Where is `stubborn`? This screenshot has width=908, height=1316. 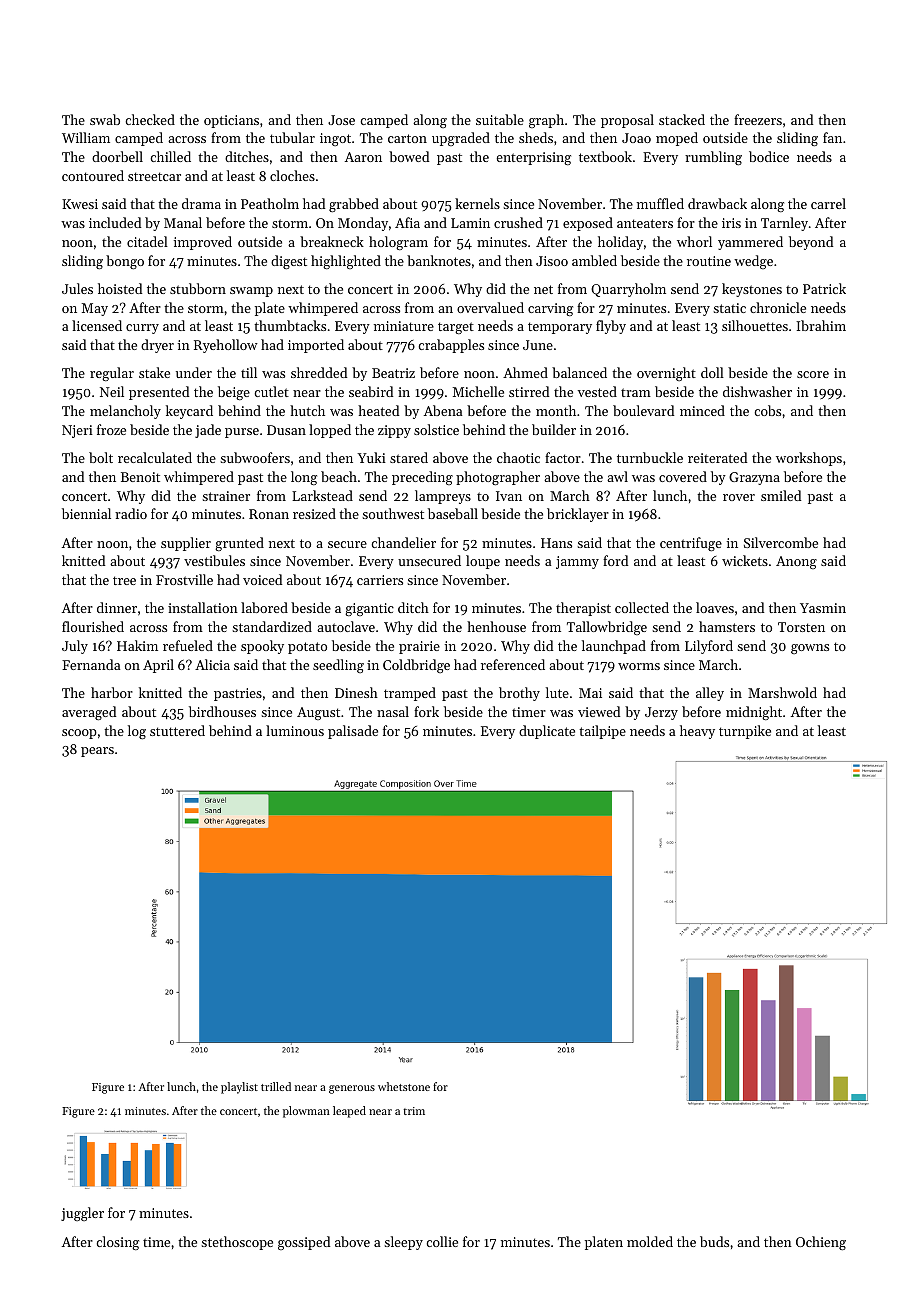
stubborn is located at coordinates (198, 288).
